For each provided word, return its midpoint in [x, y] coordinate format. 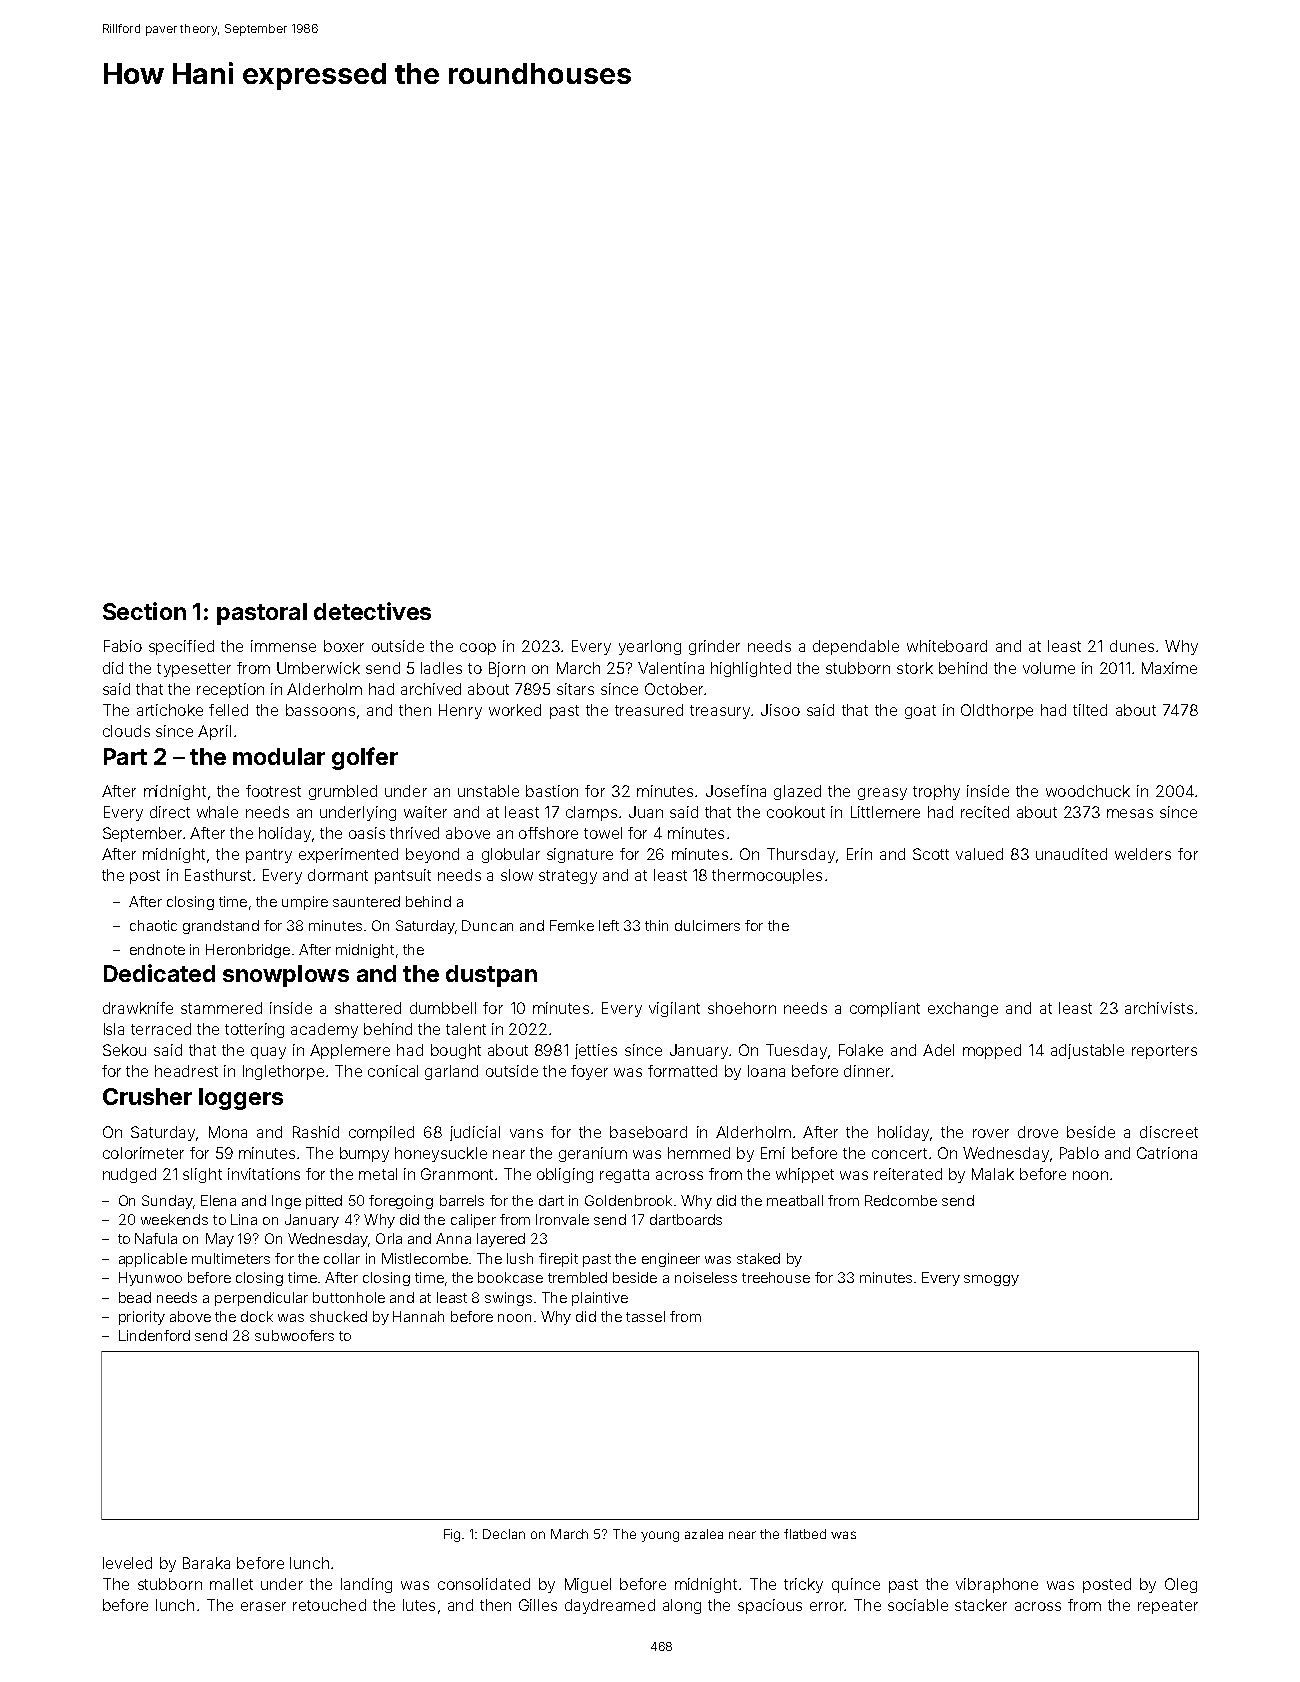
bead [135, 1297]
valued [979, 854]
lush [520, 1258]
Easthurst [218, 875]
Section [144, 611]
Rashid [316, 1132]
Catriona [1167, 1153]
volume [1049, 668]
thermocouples [767, 876]
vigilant [674, 1009]
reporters [1164, 1052]
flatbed [805, 1534]
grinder [714, 647]
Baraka [206, 1563]
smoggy [991, 1280]
